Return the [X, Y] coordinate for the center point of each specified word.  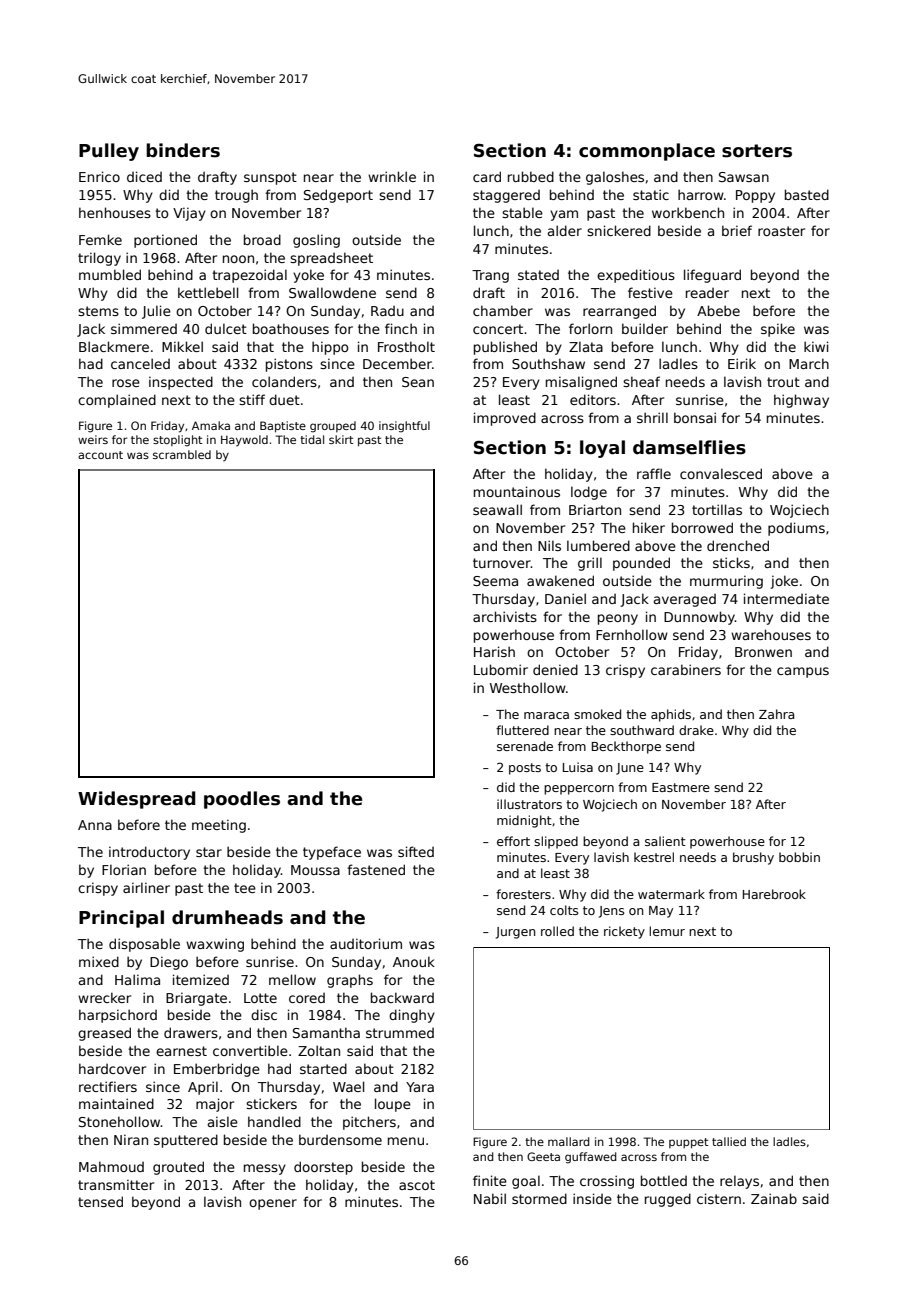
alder [565, 230]
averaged [685, 600]
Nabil [490, 1198]
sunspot [270, 178]
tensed [100, 1201]
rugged [668, 1200]
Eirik [742, 363]
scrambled [182, 454]
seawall [497, 509]
